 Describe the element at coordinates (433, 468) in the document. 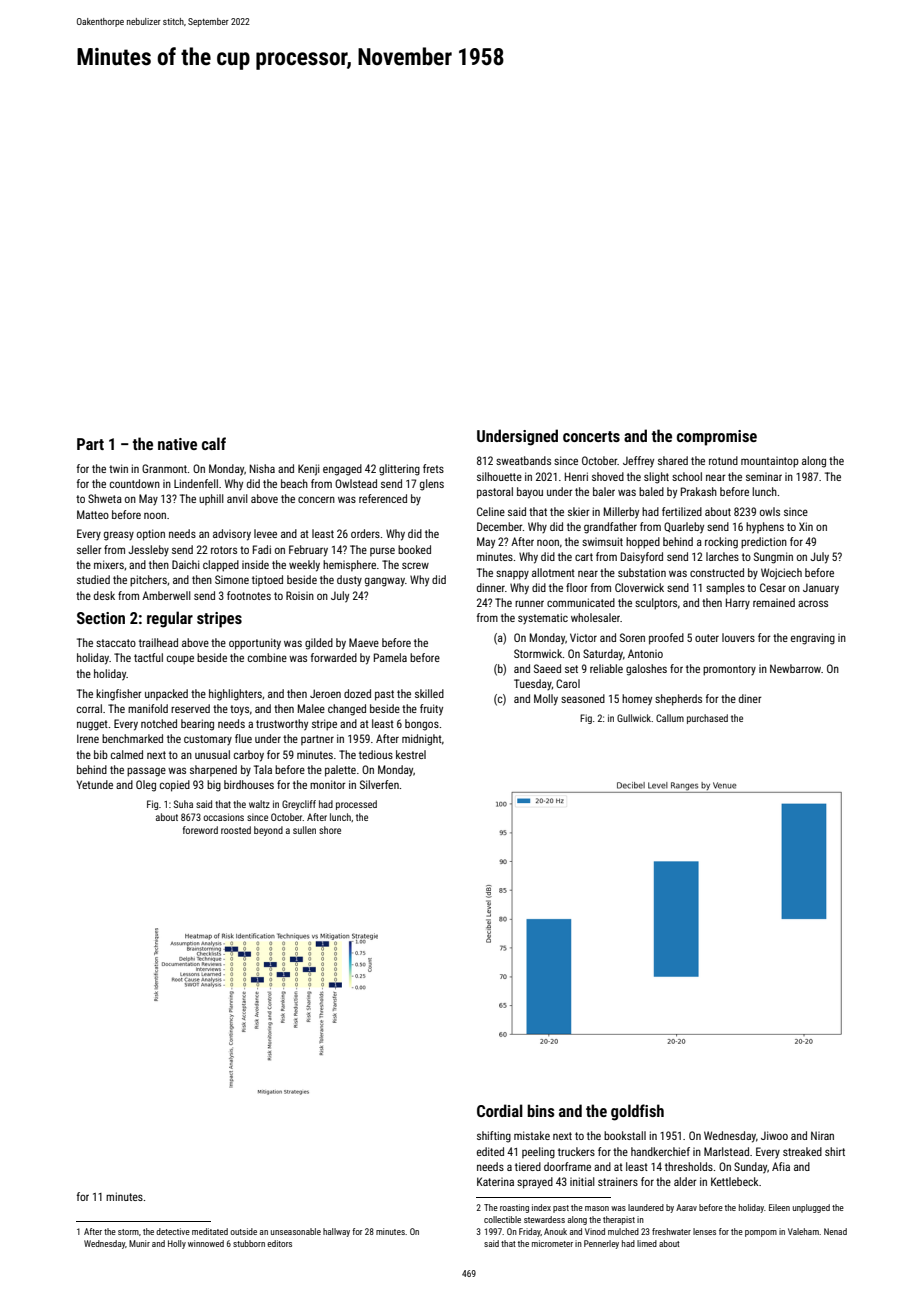

I see `frets` at that location.
